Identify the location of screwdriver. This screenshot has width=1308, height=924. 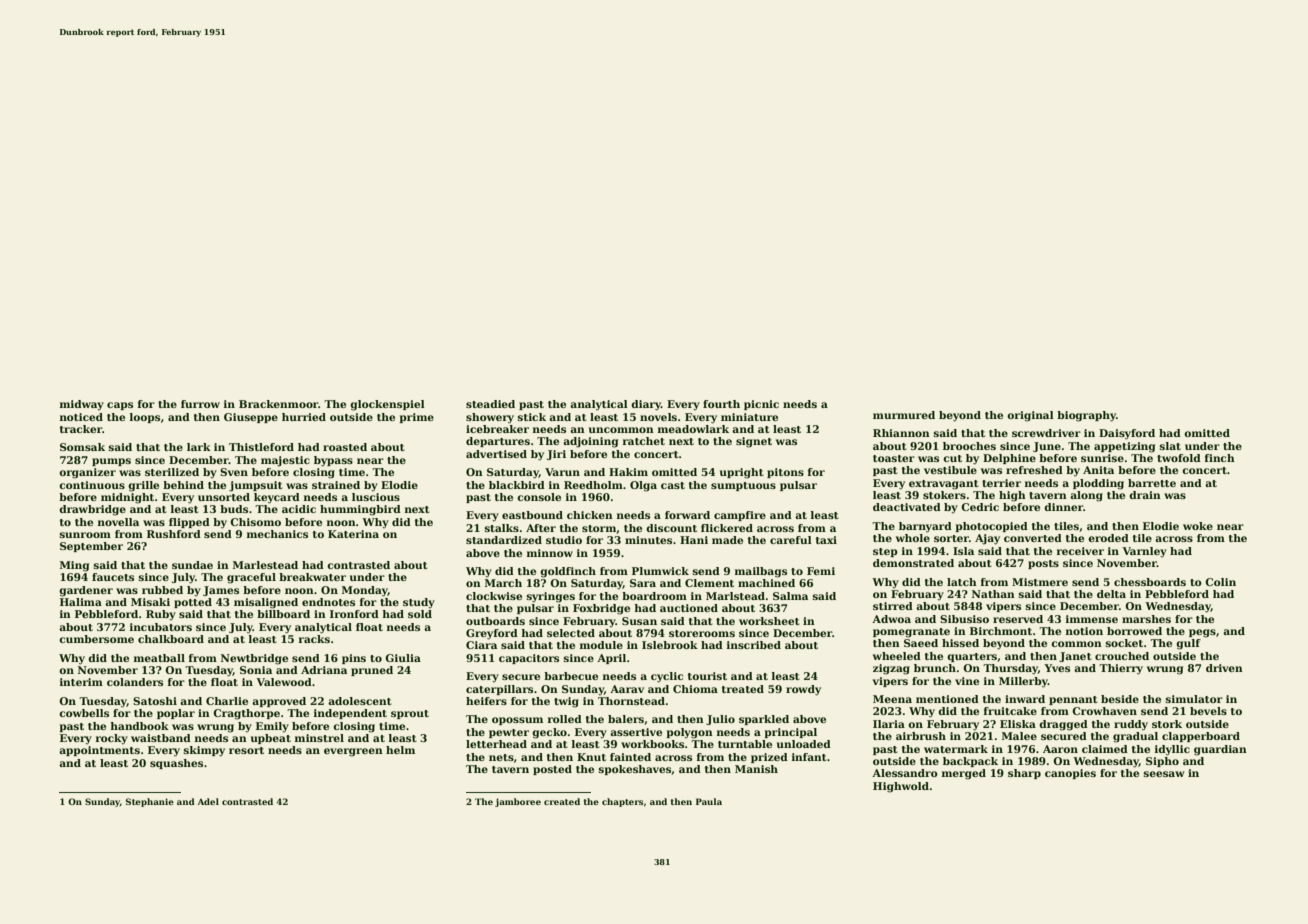
(1046, 433).
